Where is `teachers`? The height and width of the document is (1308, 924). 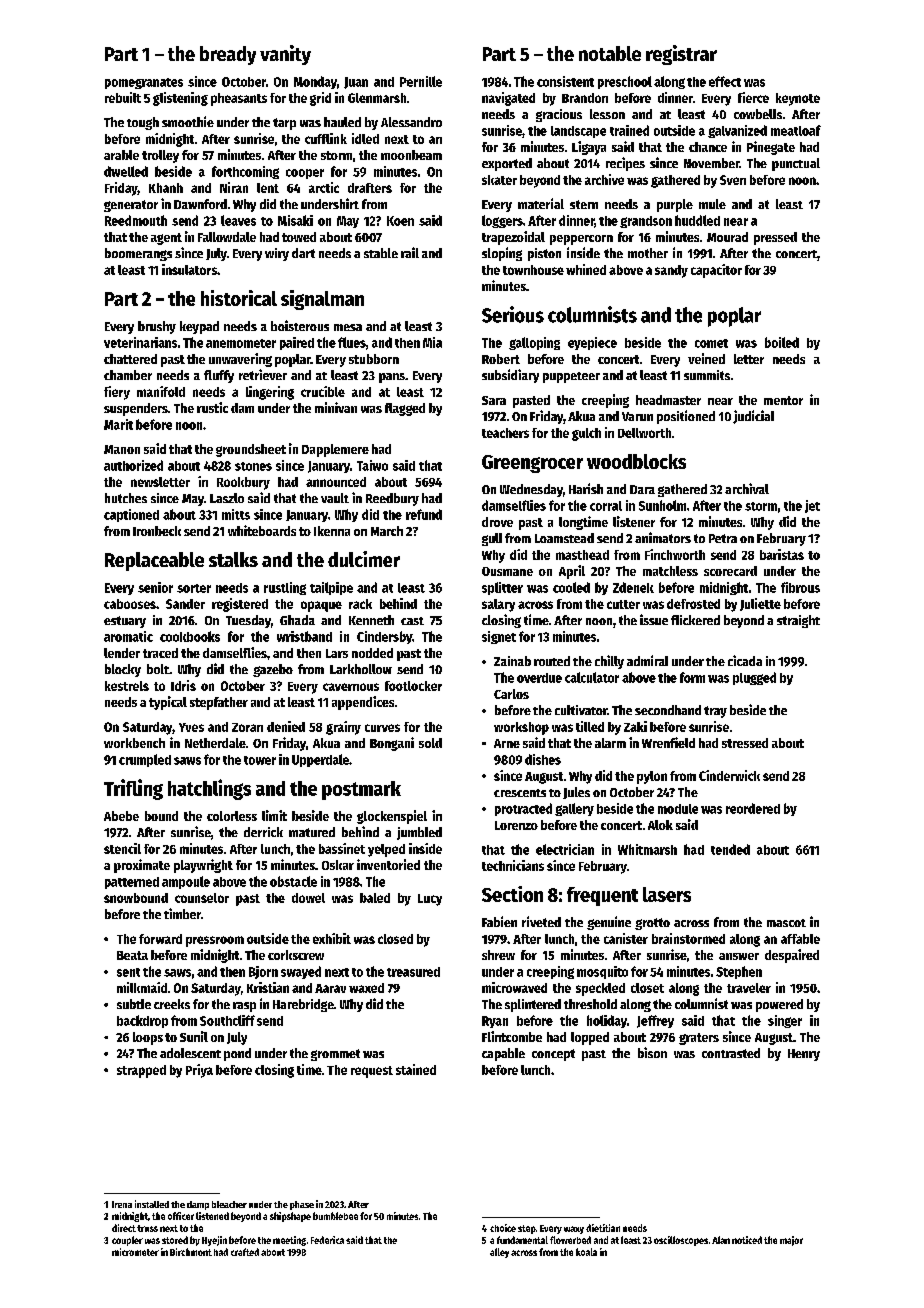 teachers is located at coordinates (505, 433).
